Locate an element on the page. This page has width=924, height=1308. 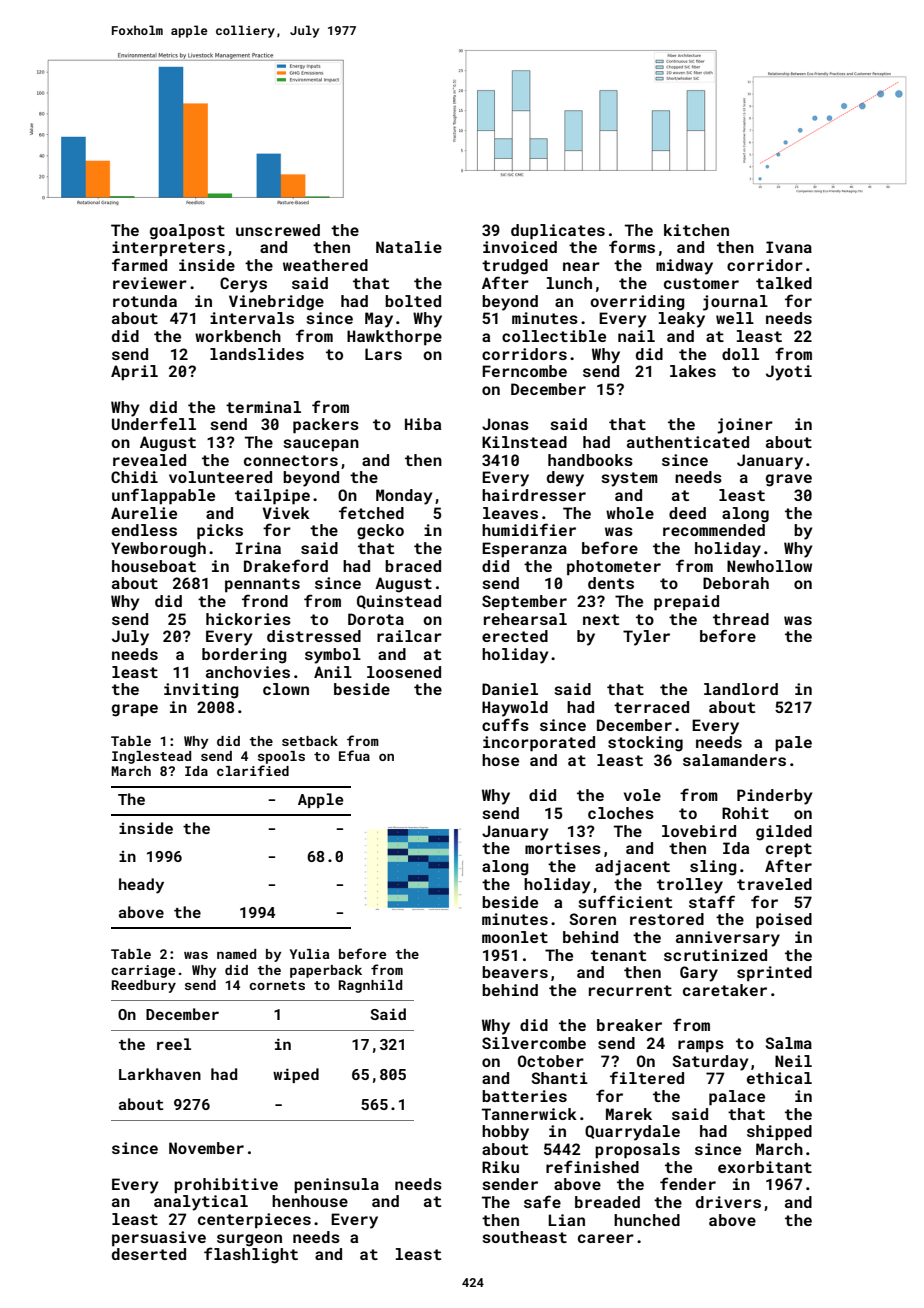
Jonas is located at coordinates (505, 424).
